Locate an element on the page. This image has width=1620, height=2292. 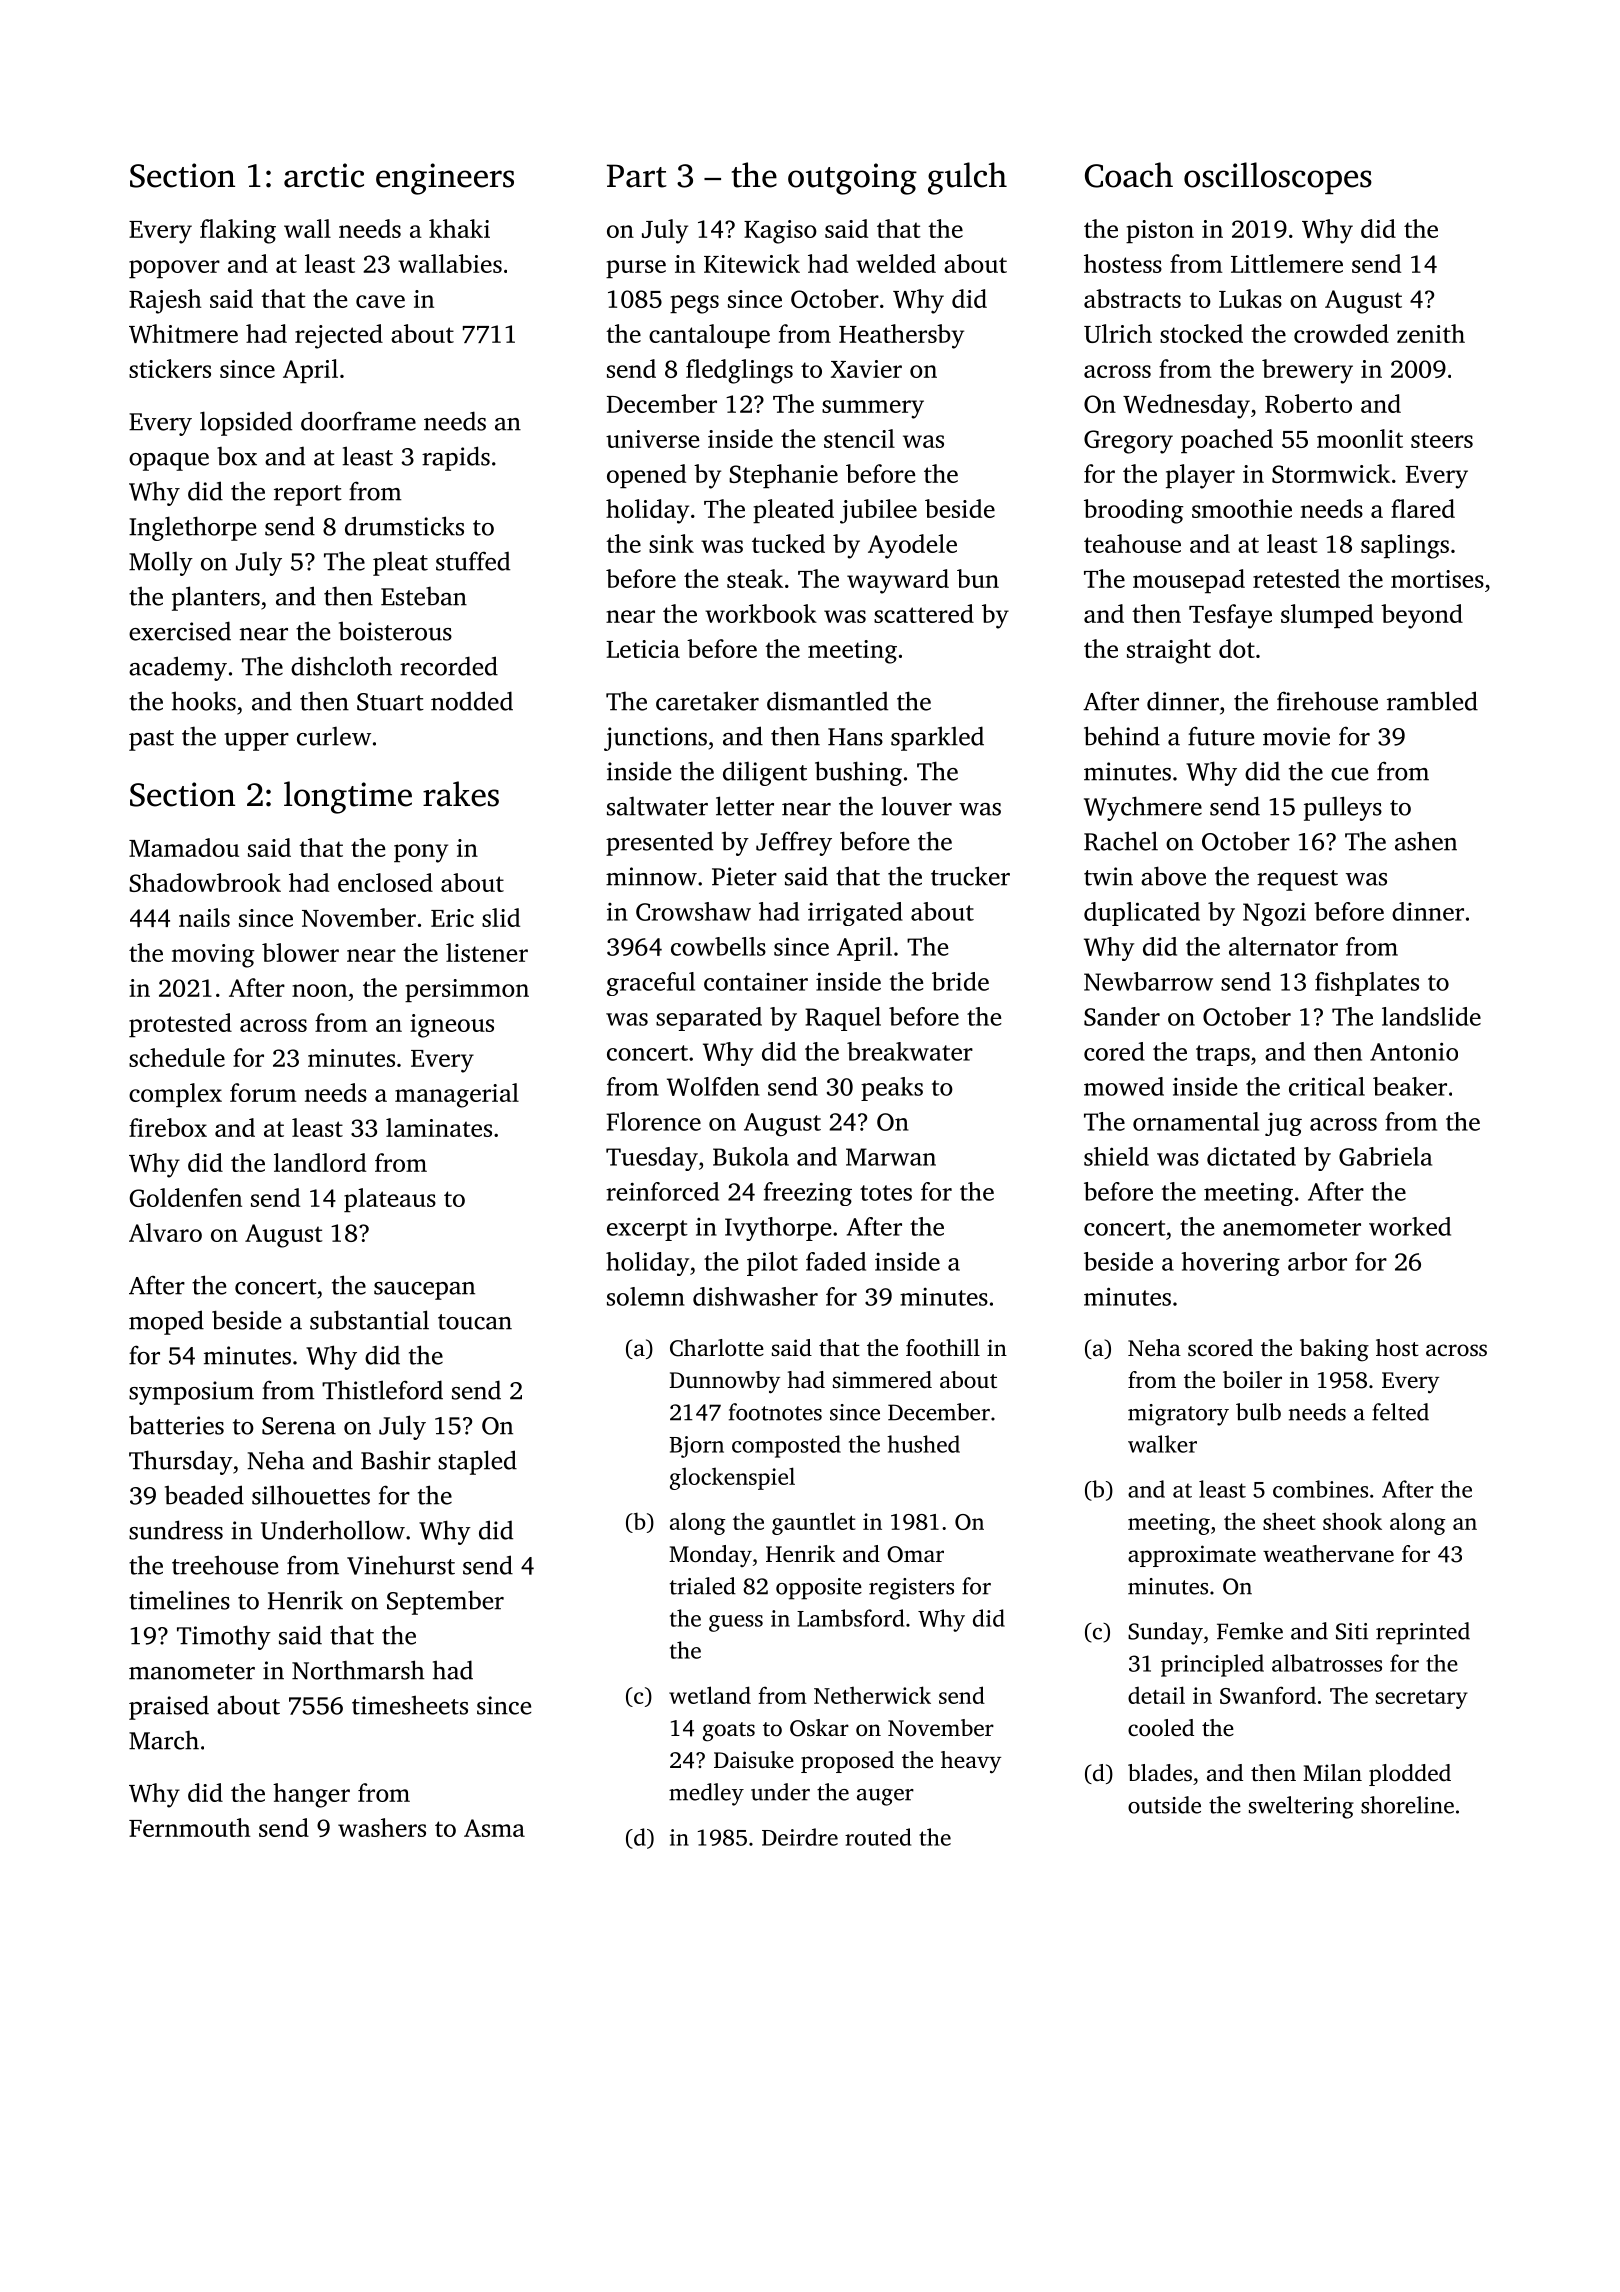
breakwater is located at coordinates (910, 1051).
